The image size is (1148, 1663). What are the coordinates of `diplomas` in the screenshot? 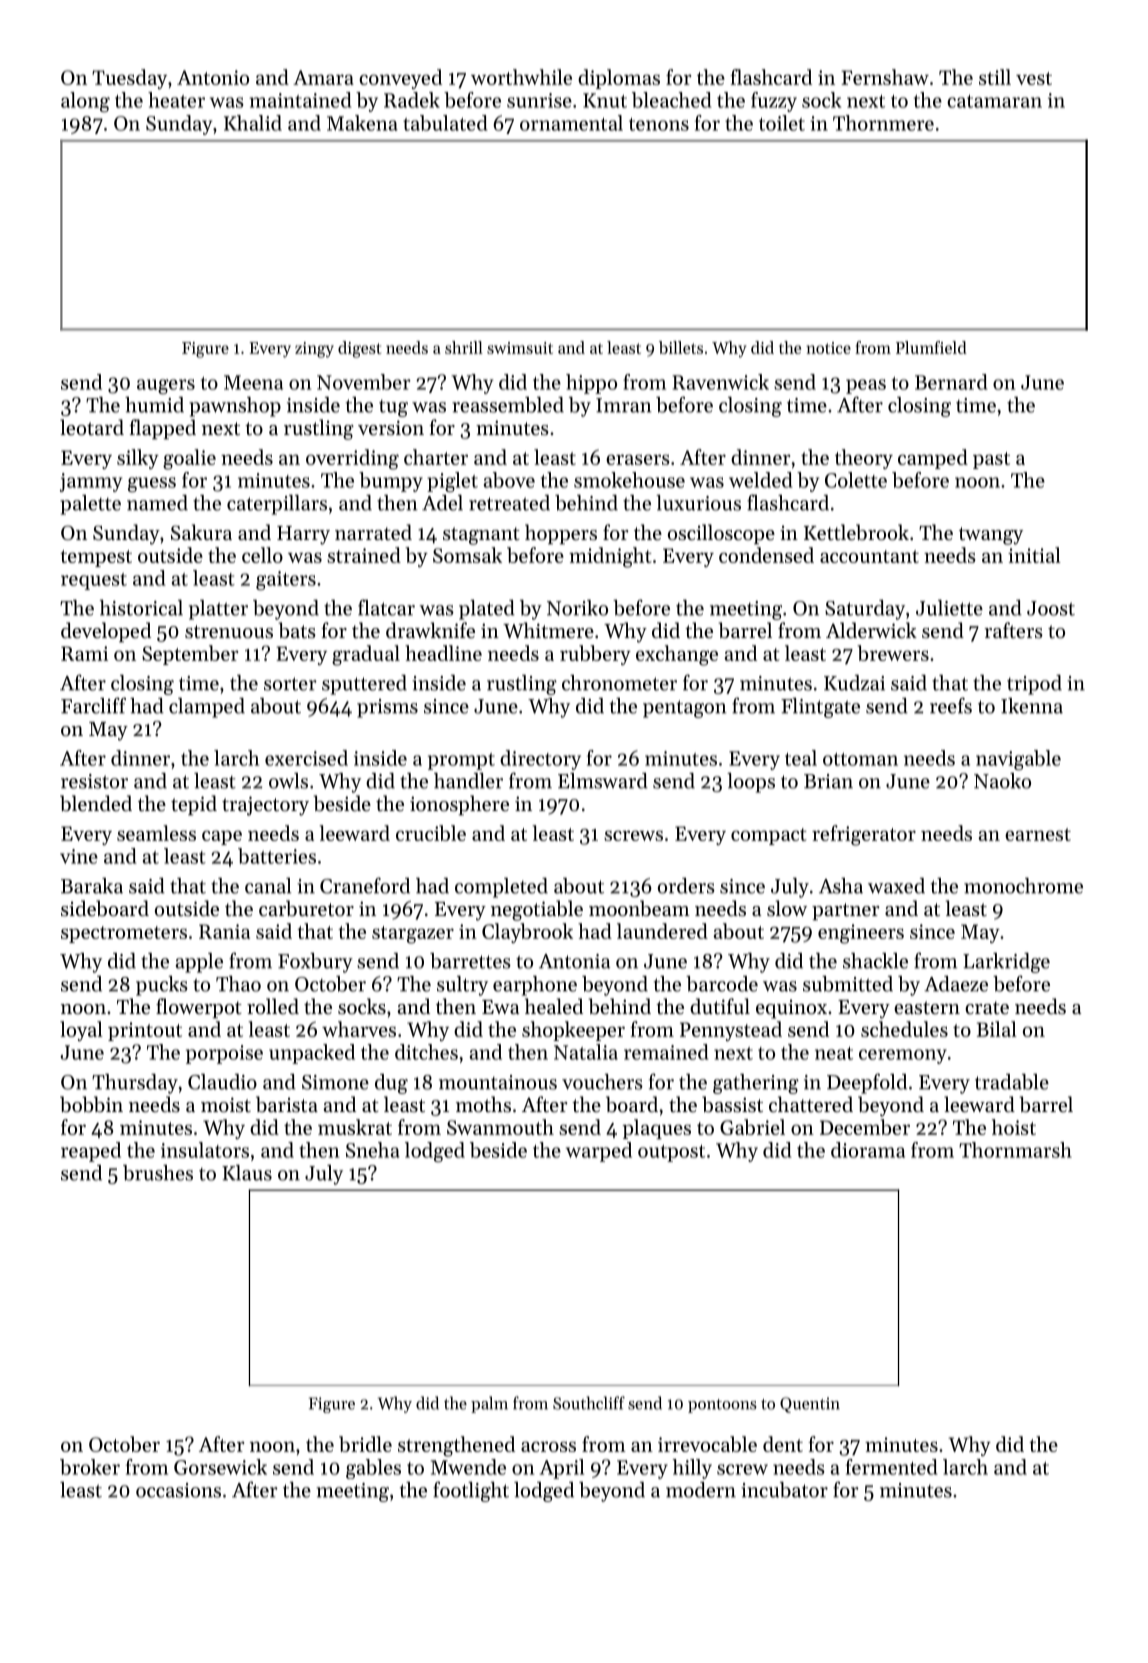 It's located at (619, 79).
